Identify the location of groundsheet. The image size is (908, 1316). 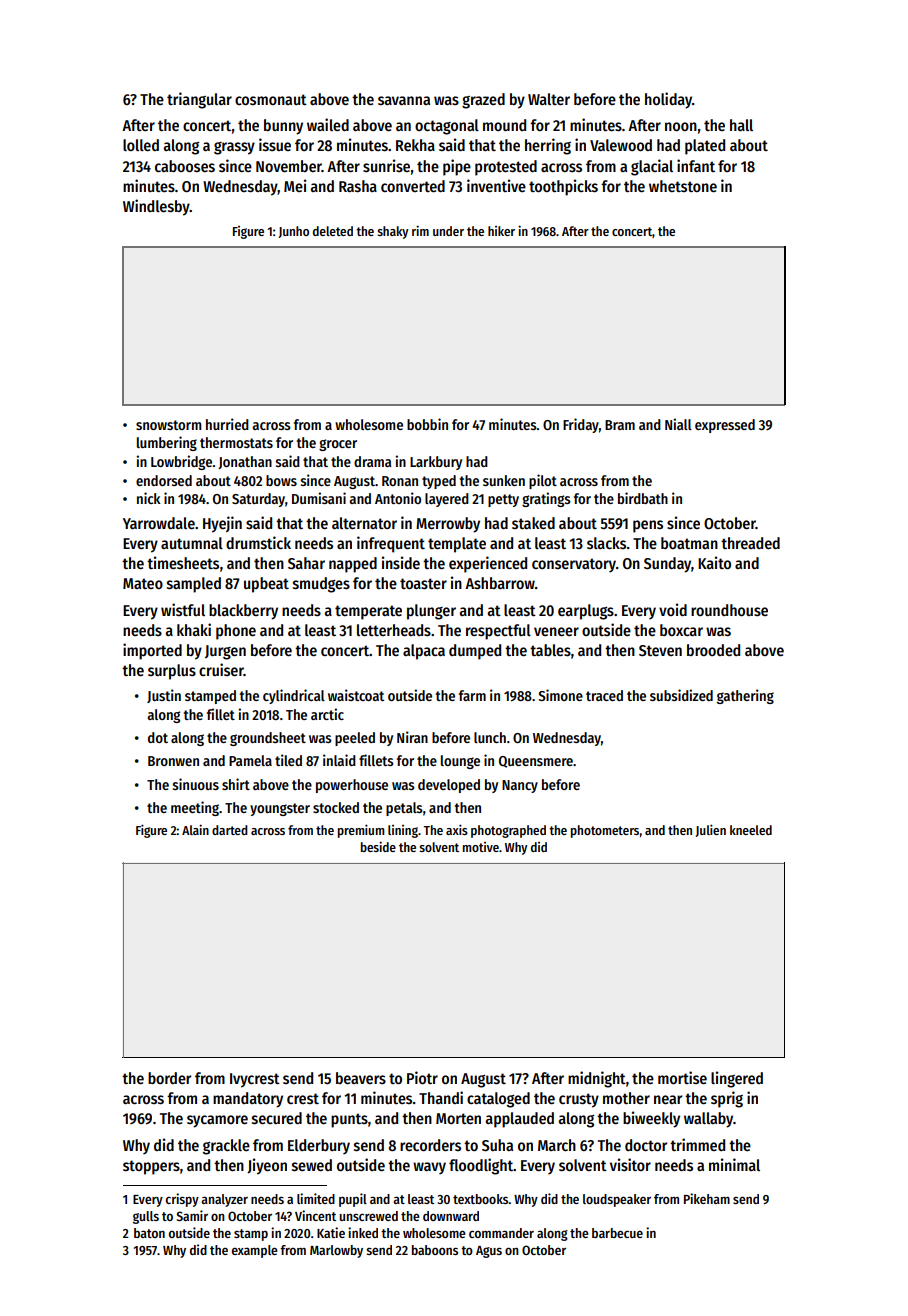
(268, 739).
